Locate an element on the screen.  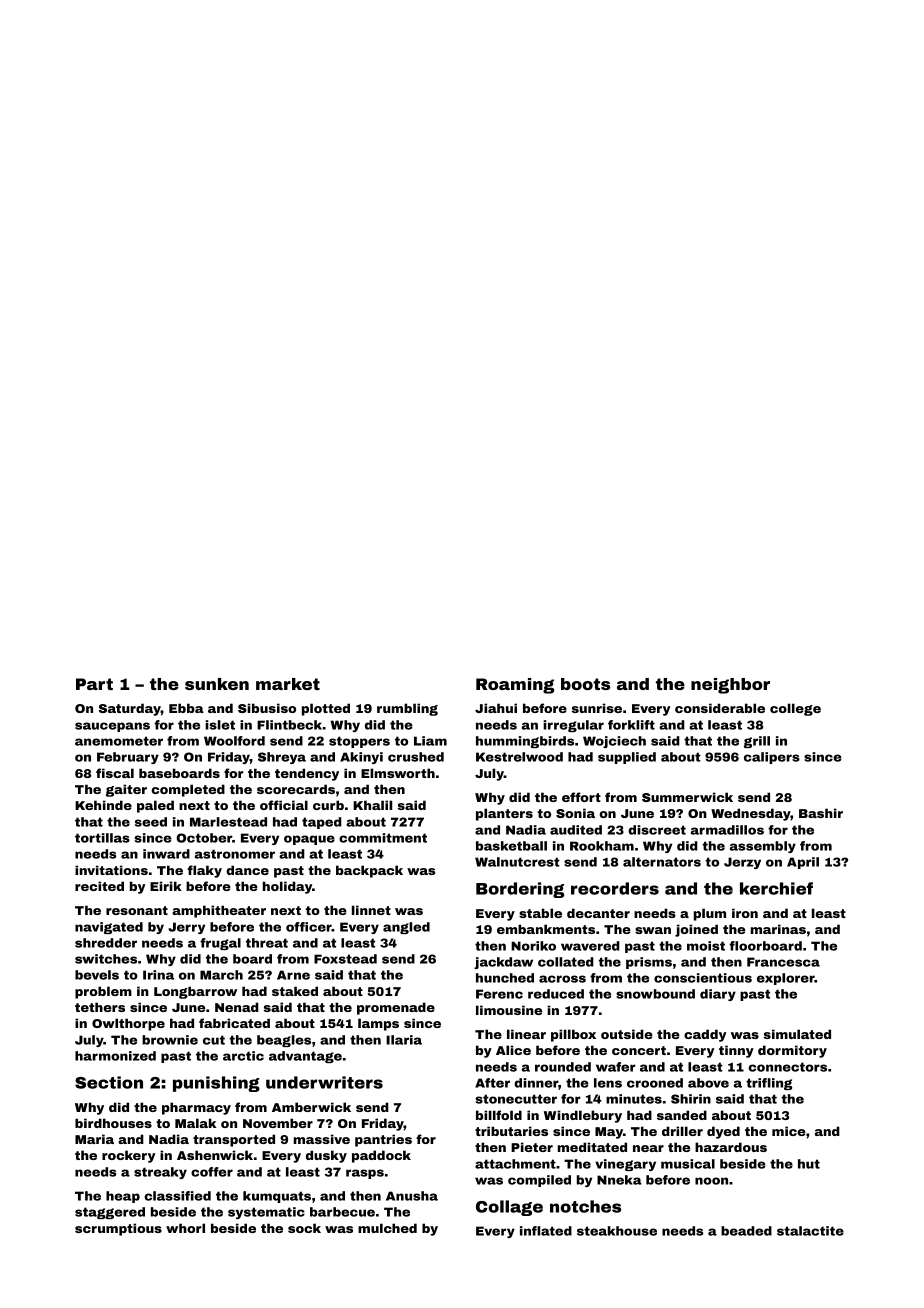
sunken is located at coordinates (217, 684).
